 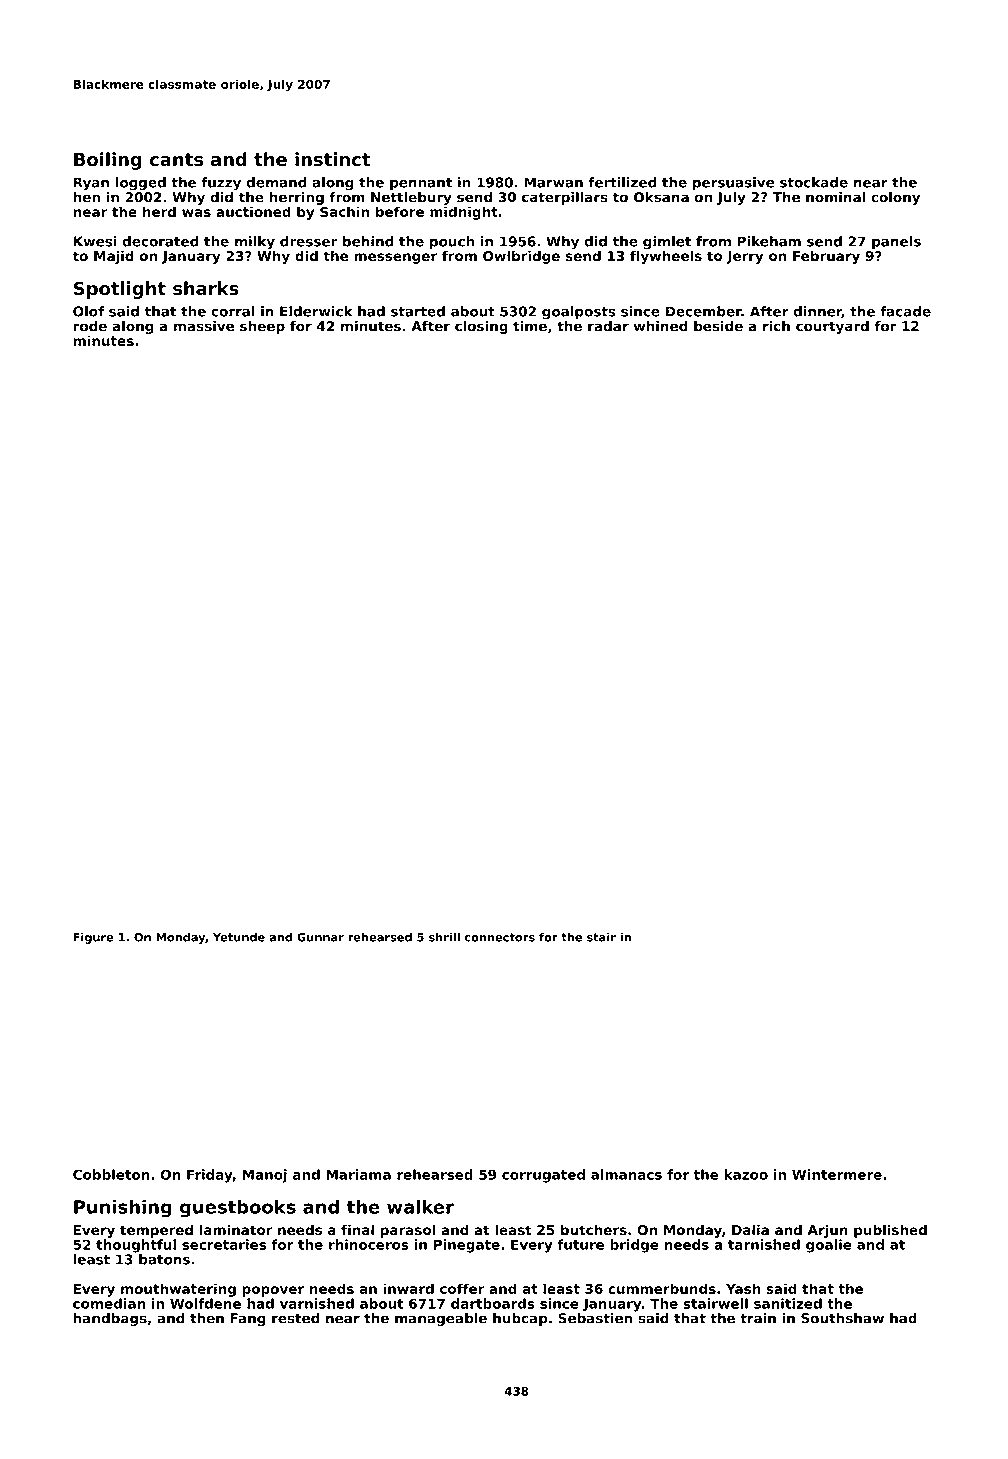 I want to click on fertilized, so click(x=622, y=182).
